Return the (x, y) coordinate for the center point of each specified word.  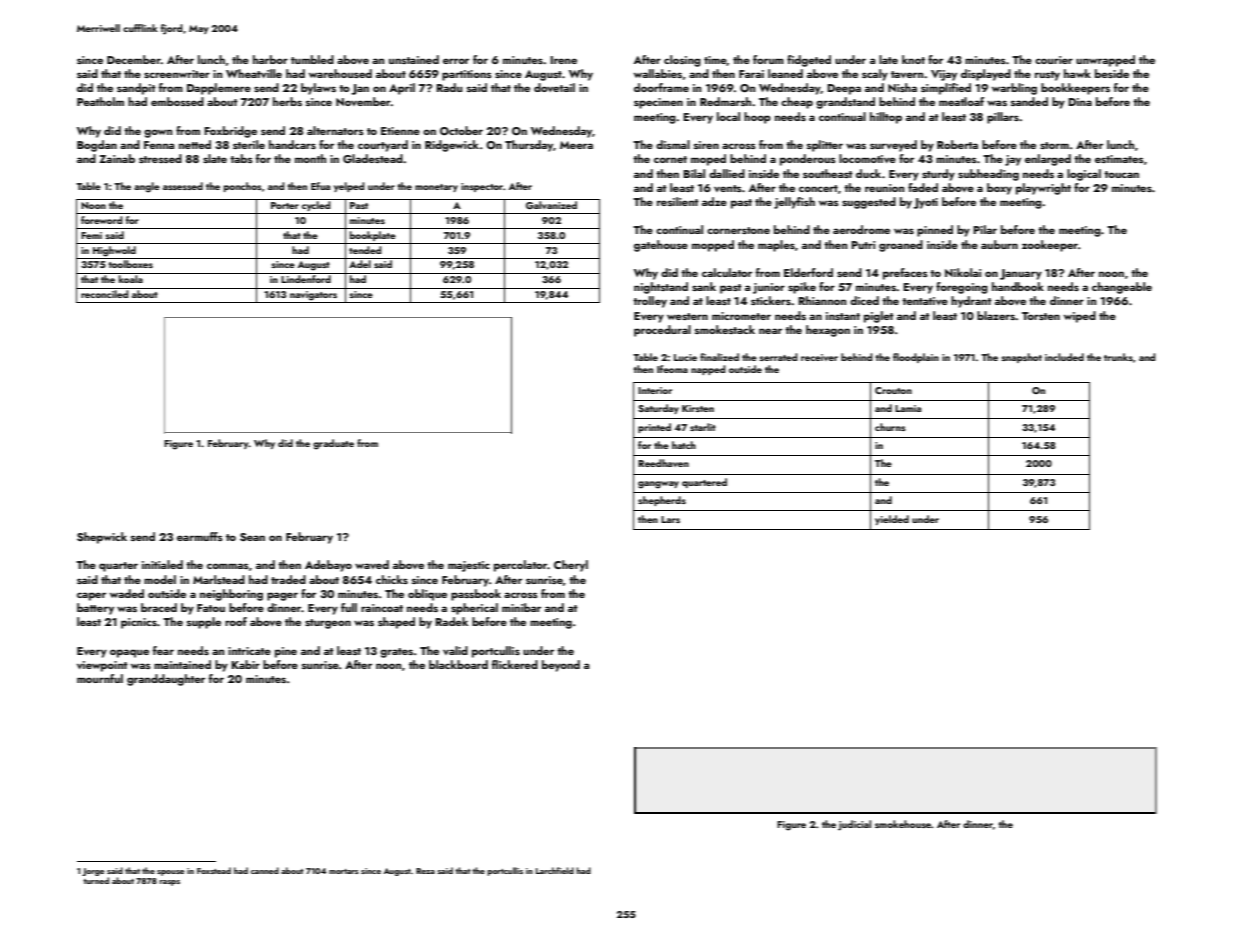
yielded (892, 520)
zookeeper (1050, 246)
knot (913, 59)
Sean (252, 537)
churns (890, 427)
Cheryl (571, 566)
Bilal (694, 173)
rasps (169, 883)
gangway (658, 485)
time (715, 61)
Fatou (211, 608)
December (134, 59)
